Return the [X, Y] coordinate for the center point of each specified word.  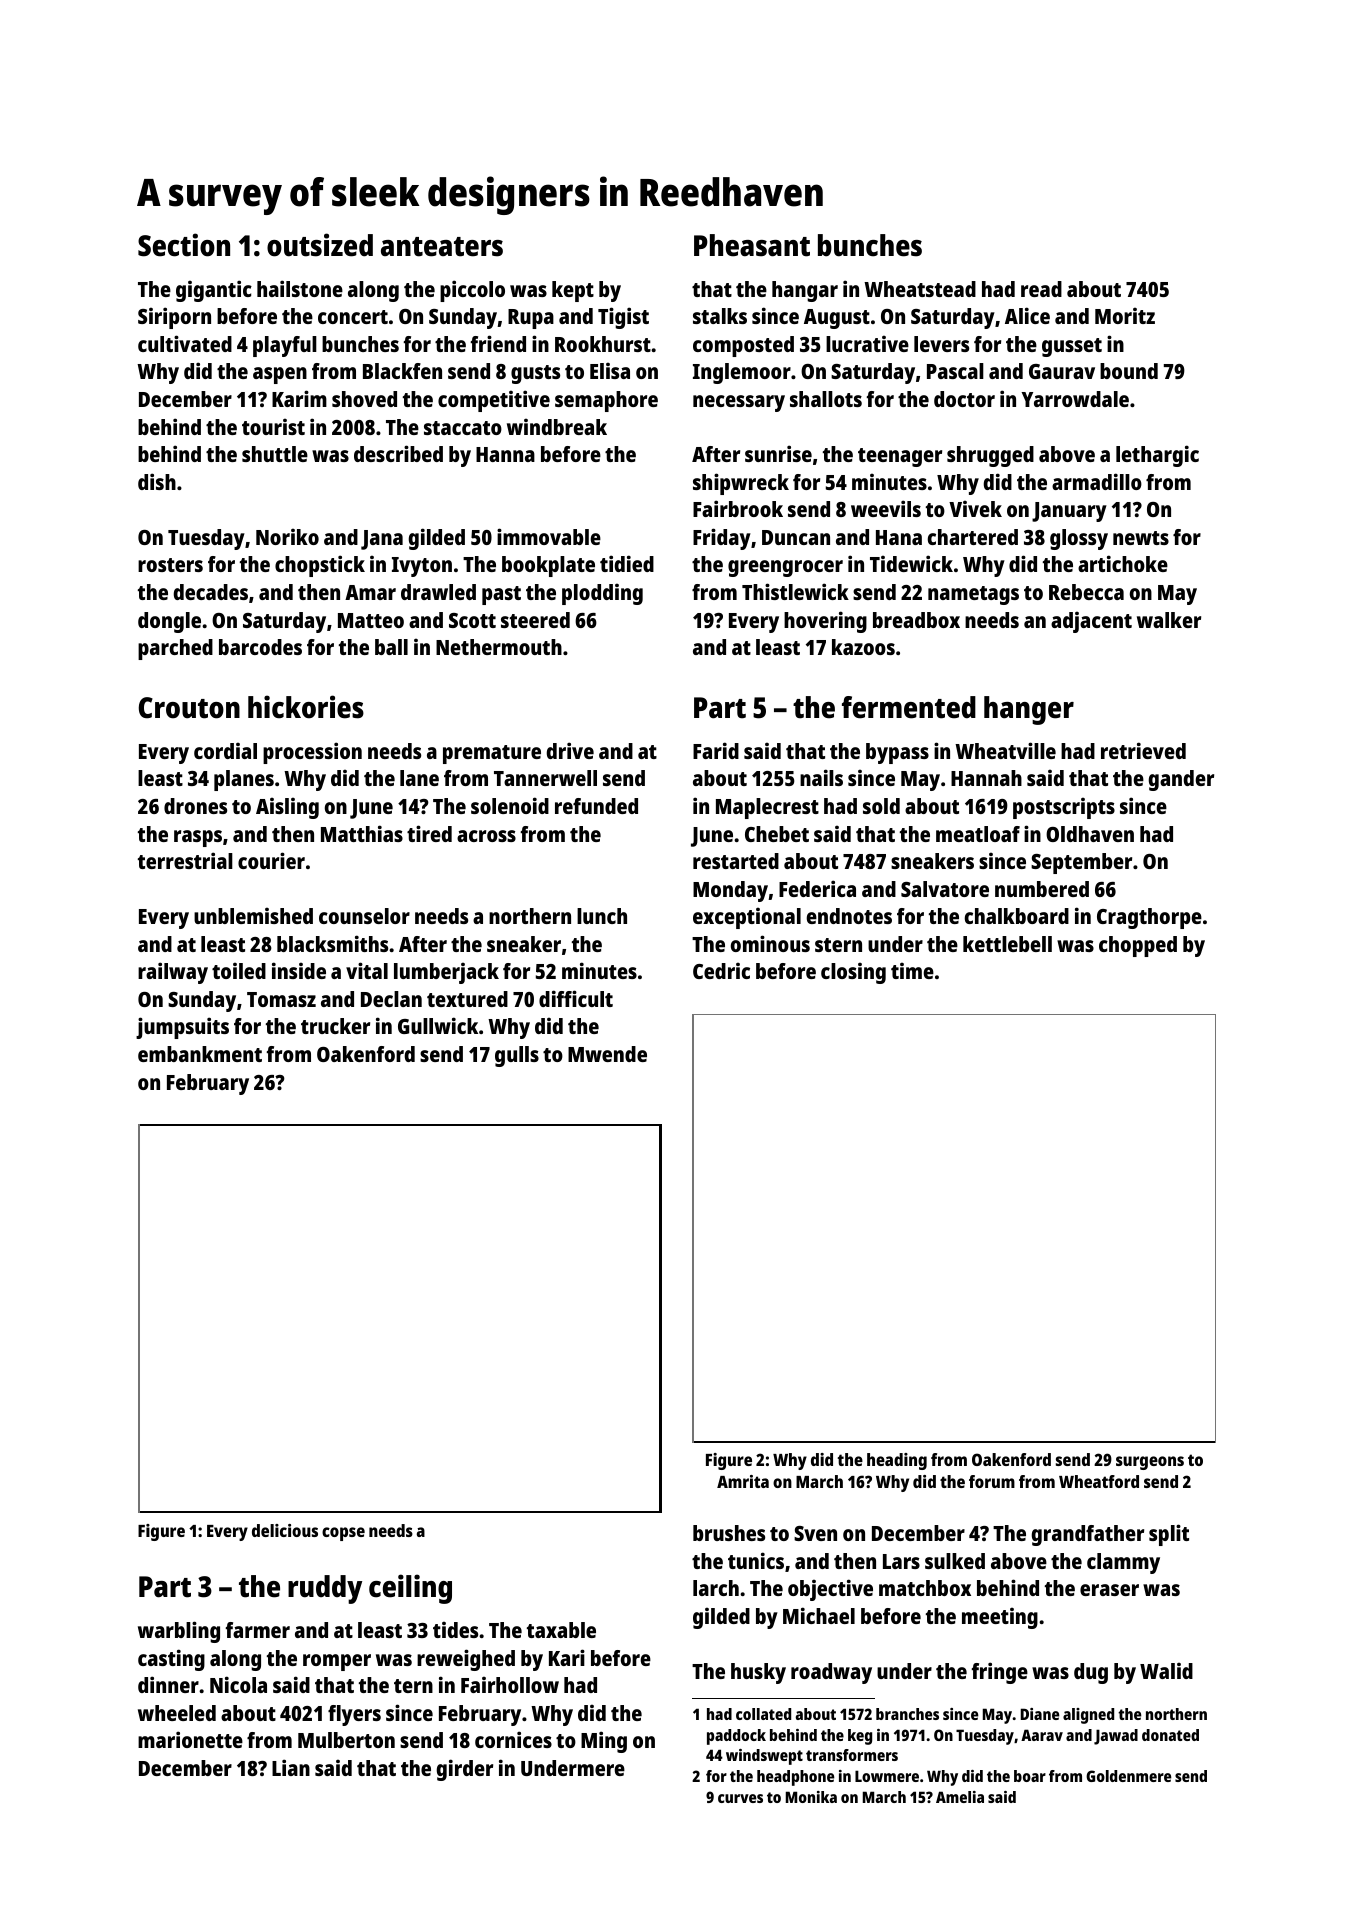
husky [758, 1673]
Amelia [960, 1797]
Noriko [287, 536]
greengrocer [785, 568]
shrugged [990, 456]
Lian [291, 1767]
